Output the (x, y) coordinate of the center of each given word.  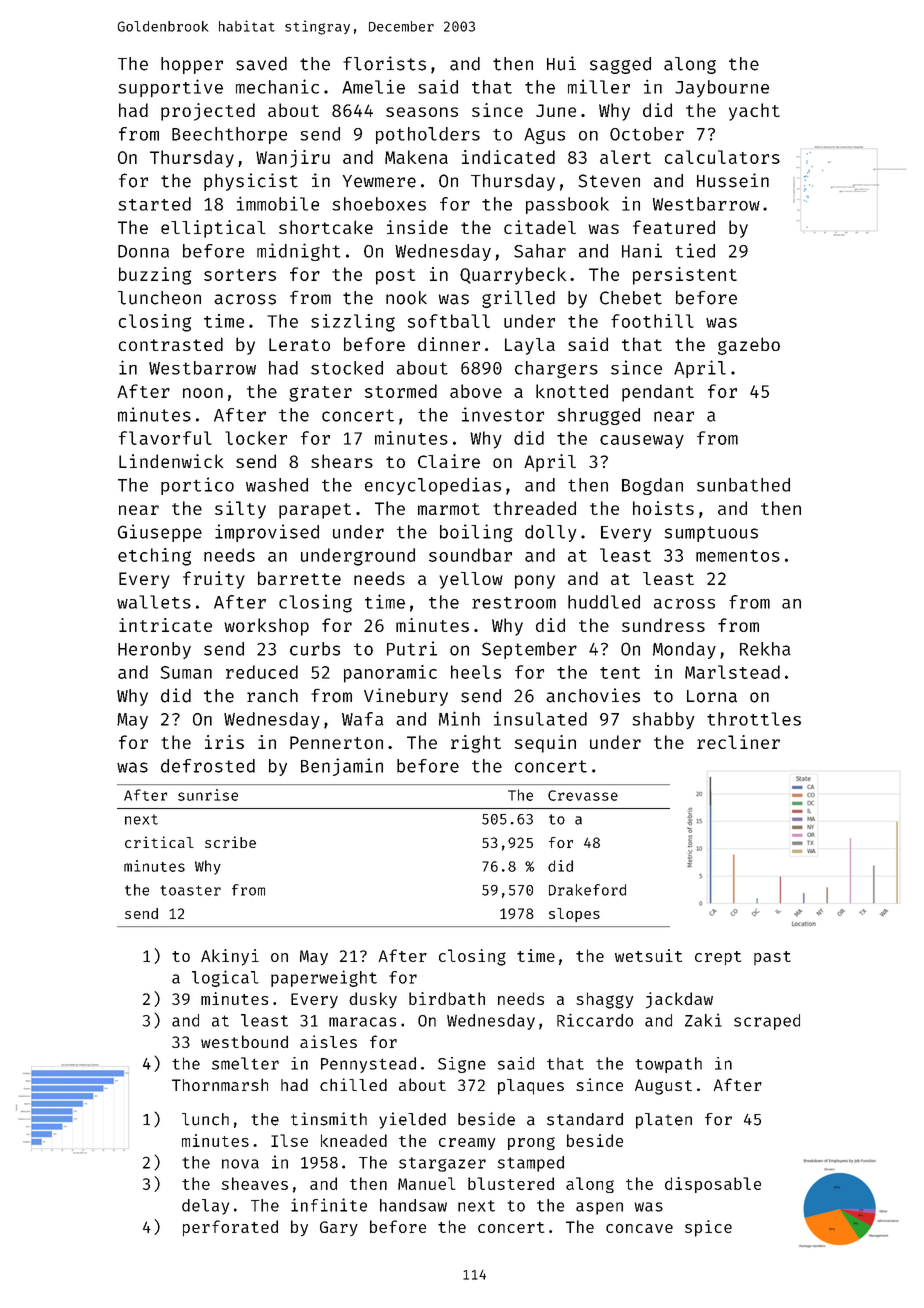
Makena (416, 157)
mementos (738, 556)
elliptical (213, 229)
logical (225, 978)
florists (384, 63)
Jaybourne (722, 88)
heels (476, 672)
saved (261, 63)
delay (205, 1207)
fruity (214, 580)
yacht (754, 112)
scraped (767, 1022)
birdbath (447, 998)
